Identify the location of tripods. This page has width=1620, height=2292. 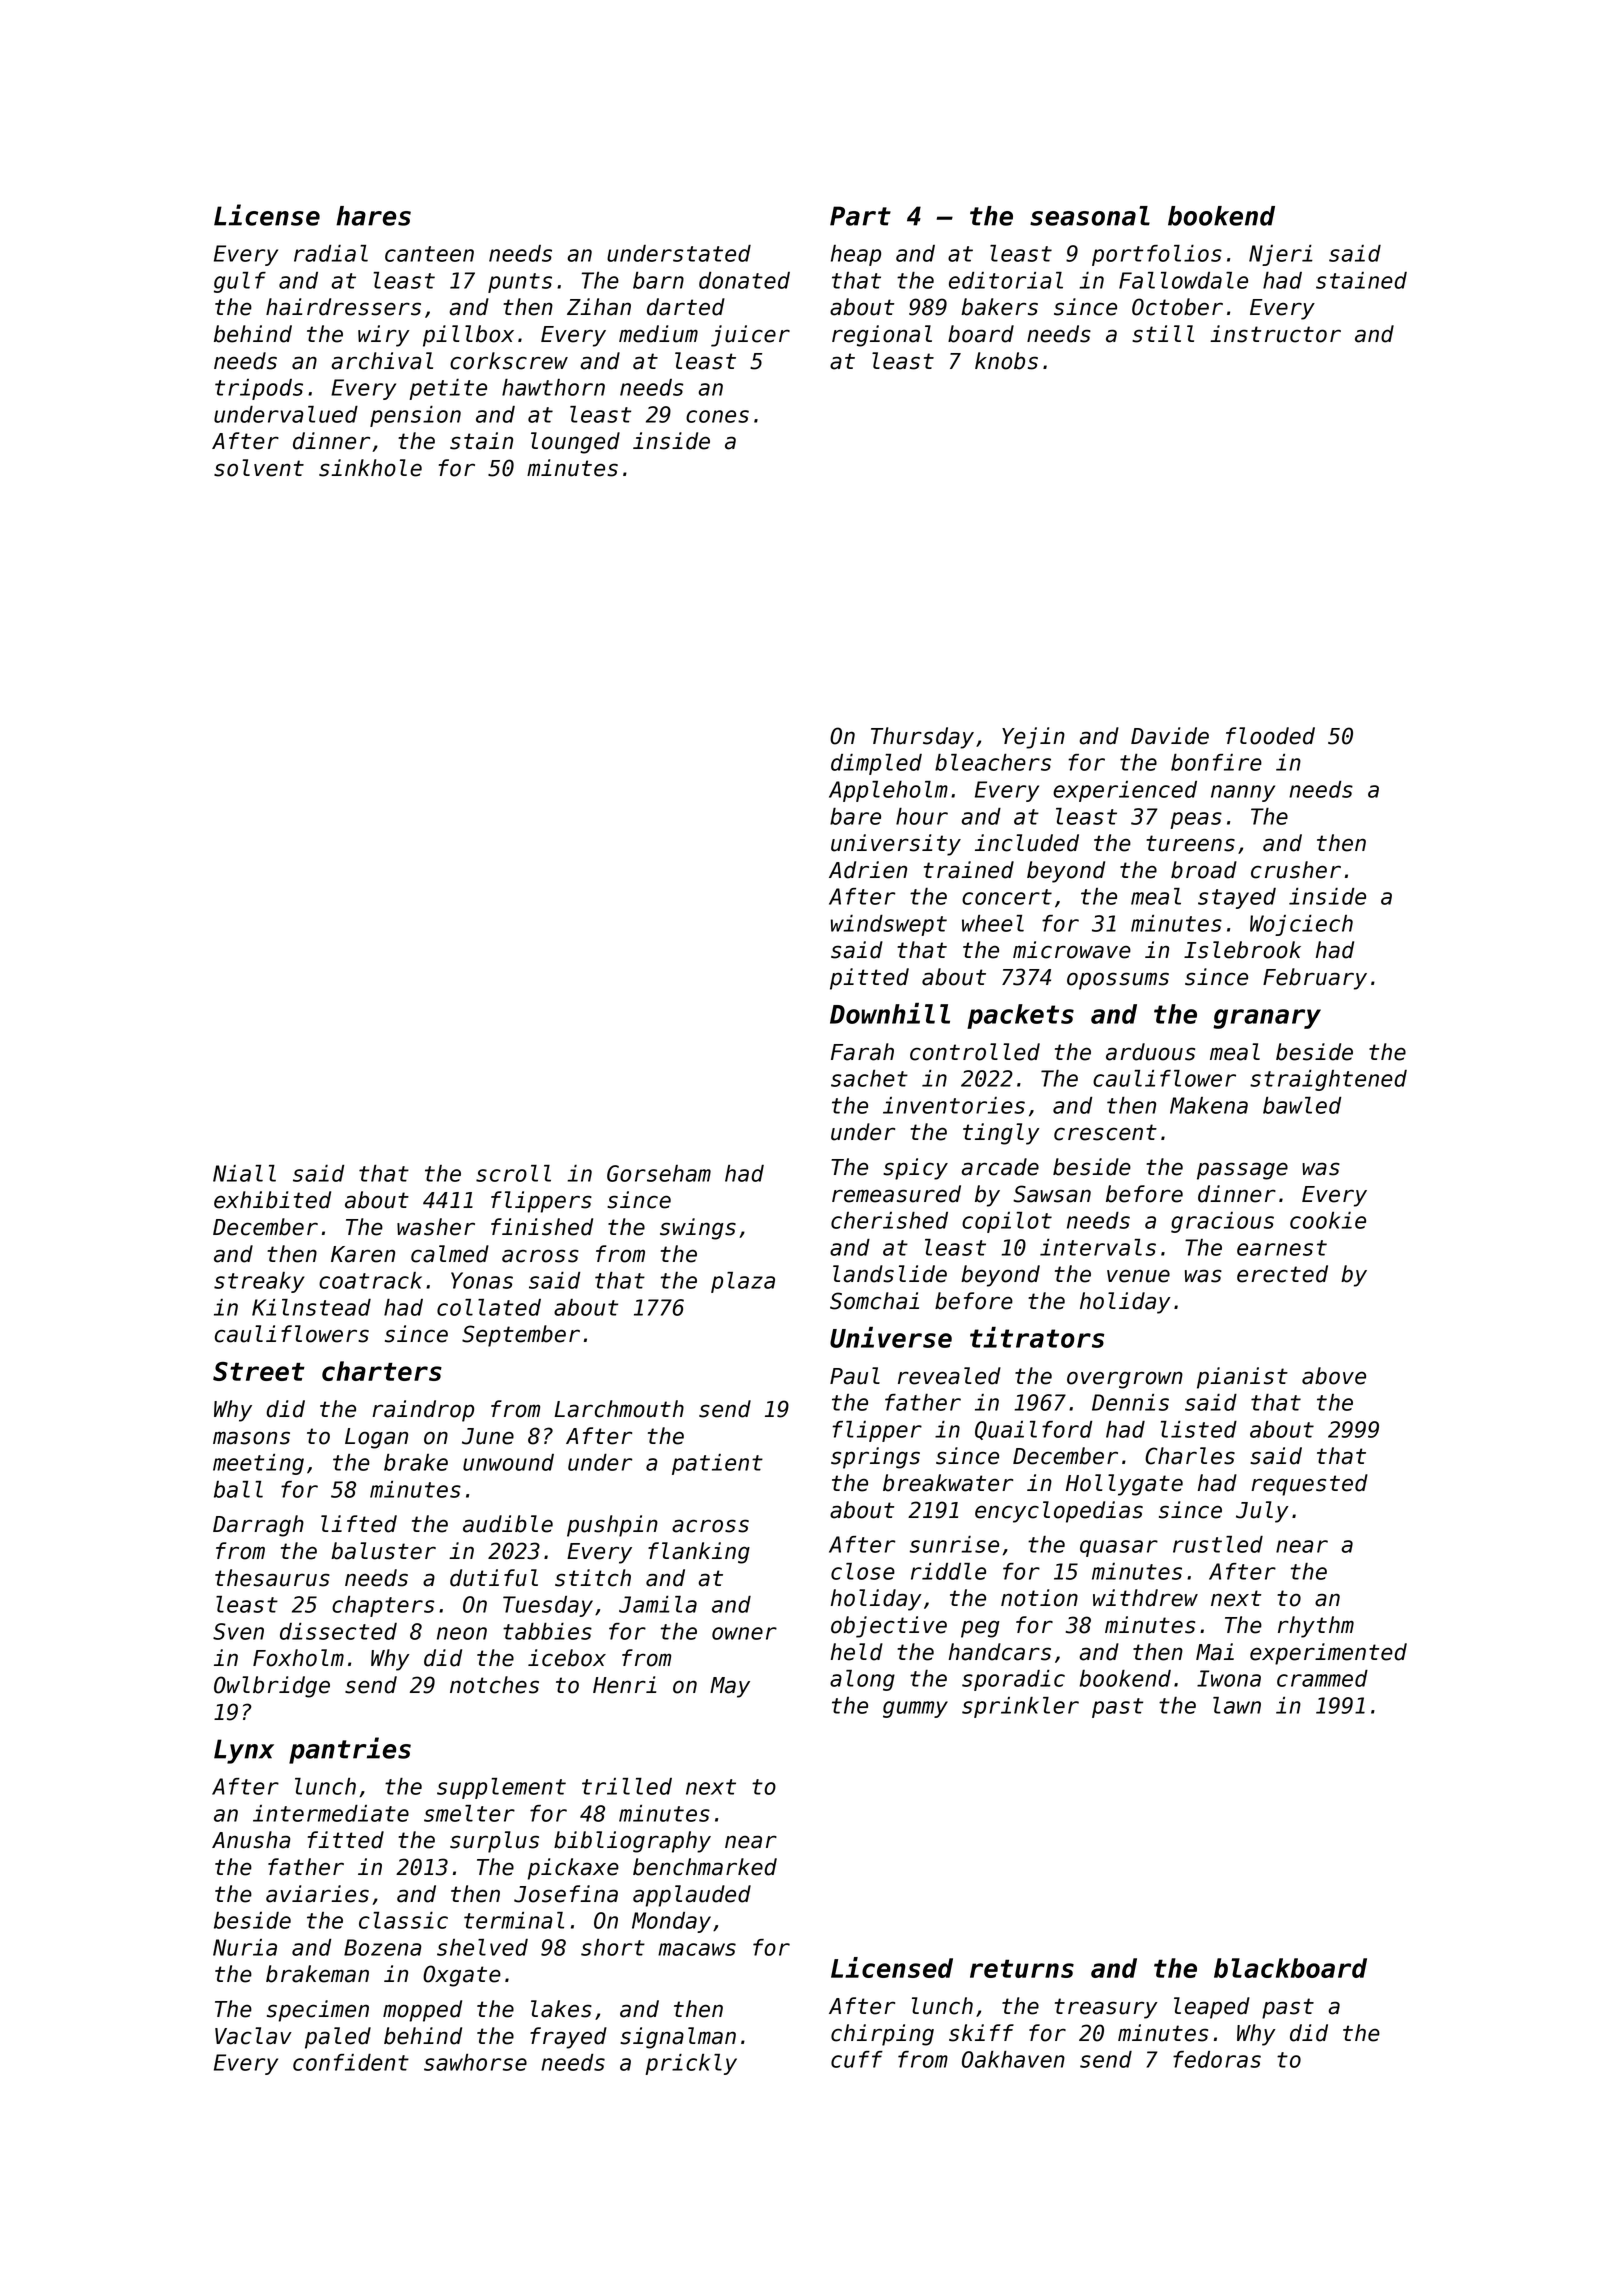
(259, 389).
